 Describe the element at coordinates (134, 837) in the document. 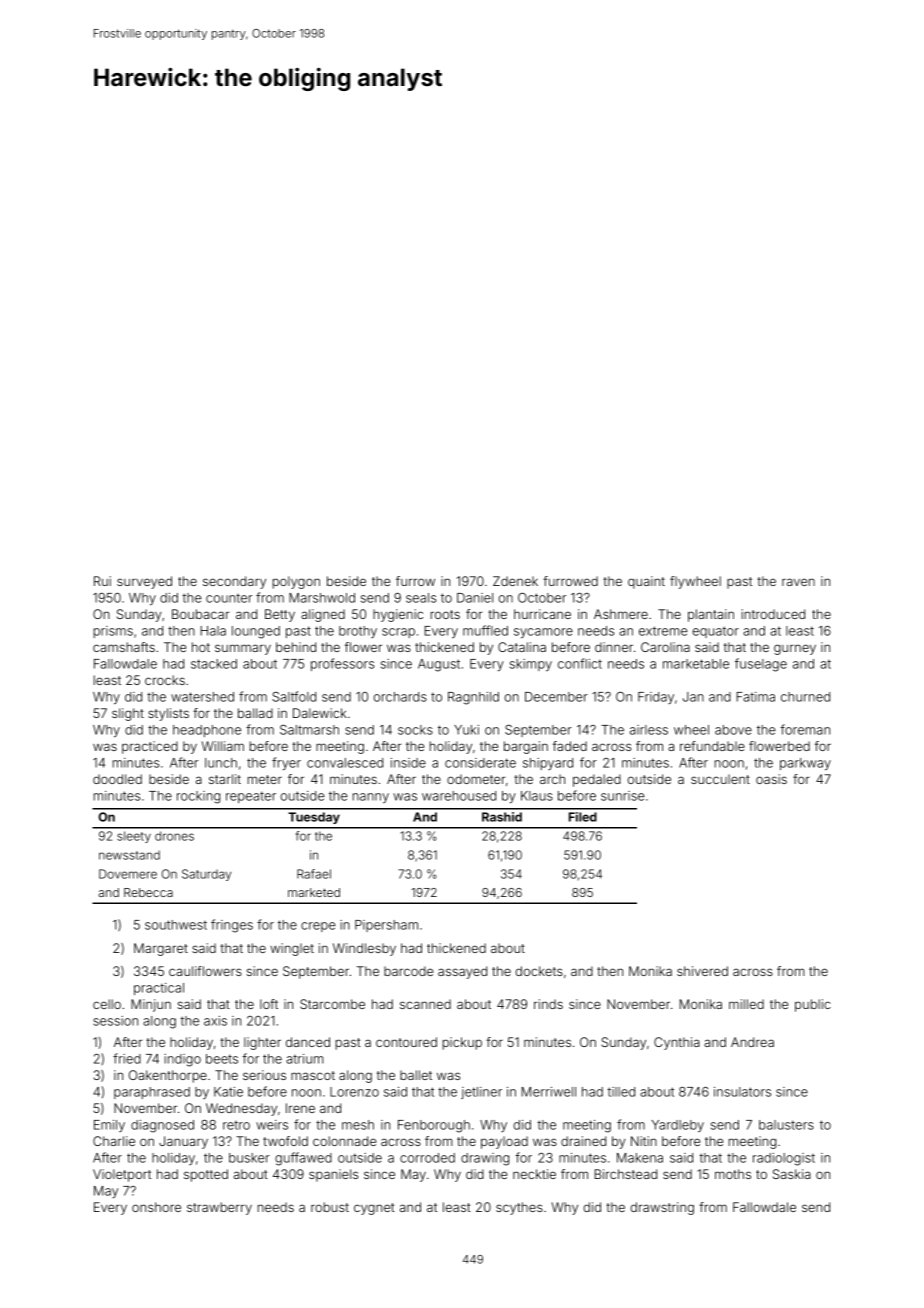

I see `sleety` at that location.
